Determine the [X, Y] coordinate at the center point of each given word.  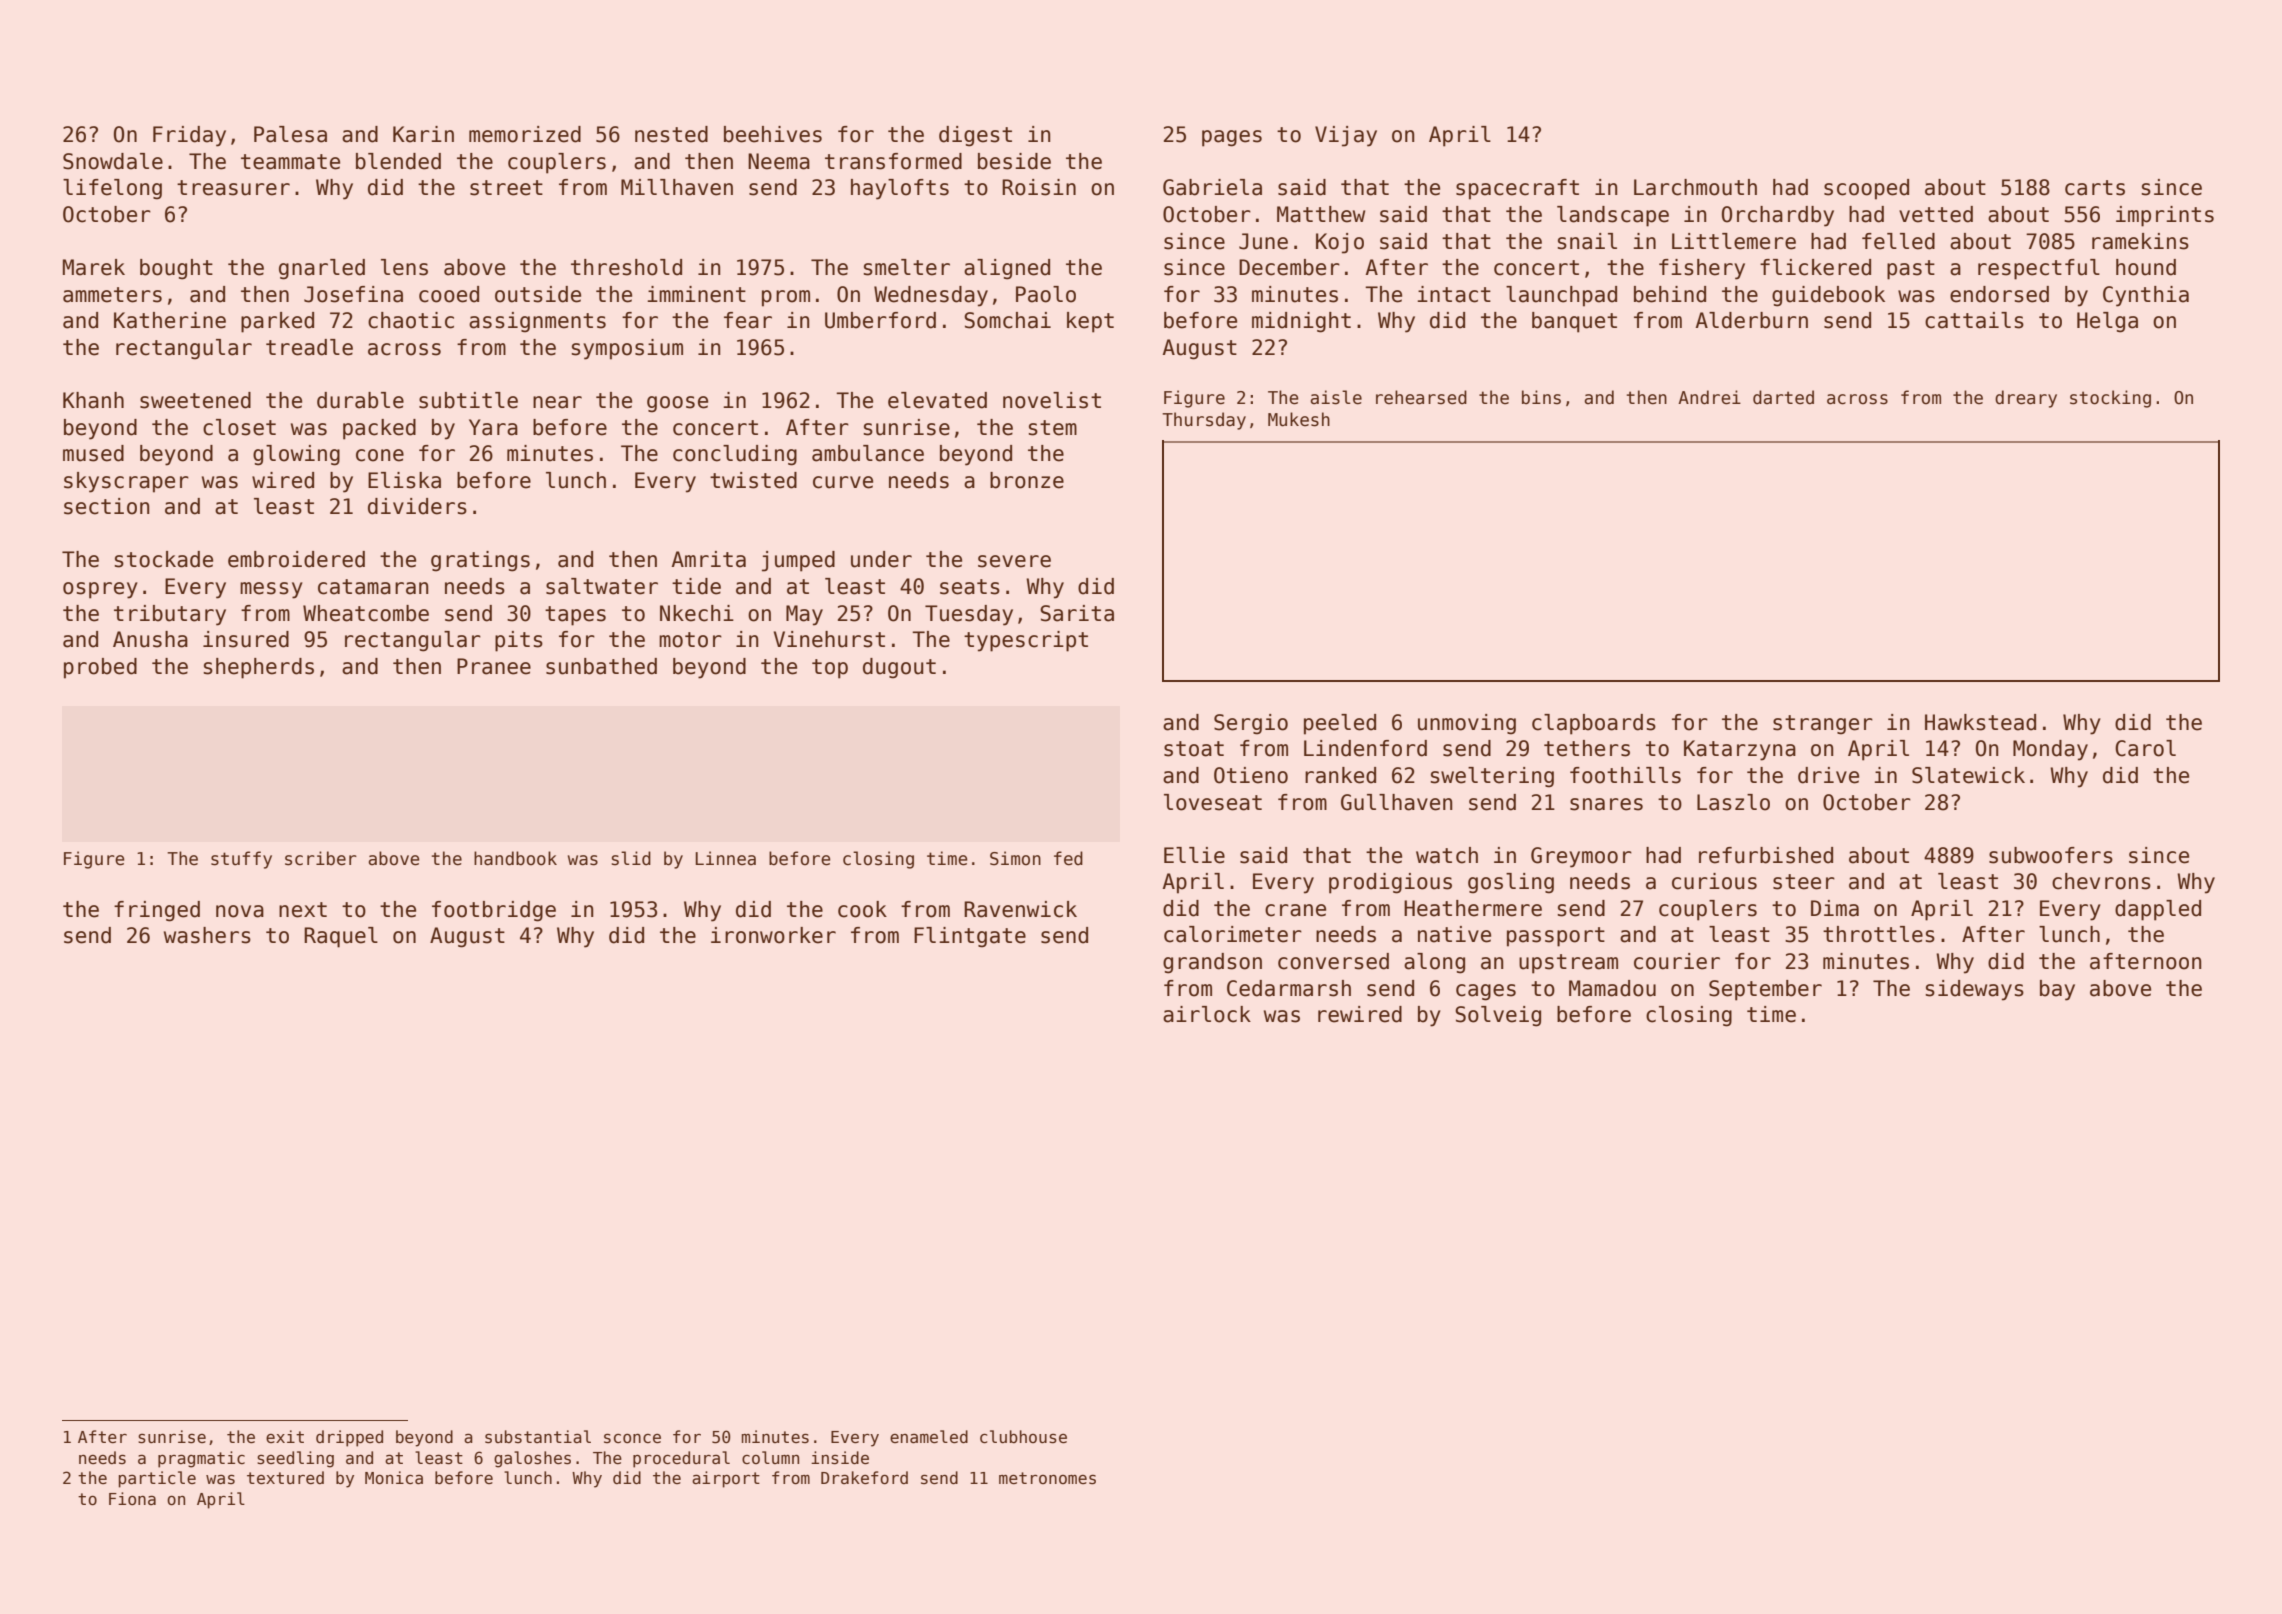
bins [1541, 397]
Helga [2107, 322]
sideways [1974, 990]
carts [2095, 188]
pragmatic [201, 1459]
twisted [753, 480]
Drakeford [864, 1478]
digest [975, 136]
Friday [189, 136]
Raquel [341, 937]
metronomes [1047, 1478]
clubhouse [1023, 1437]
